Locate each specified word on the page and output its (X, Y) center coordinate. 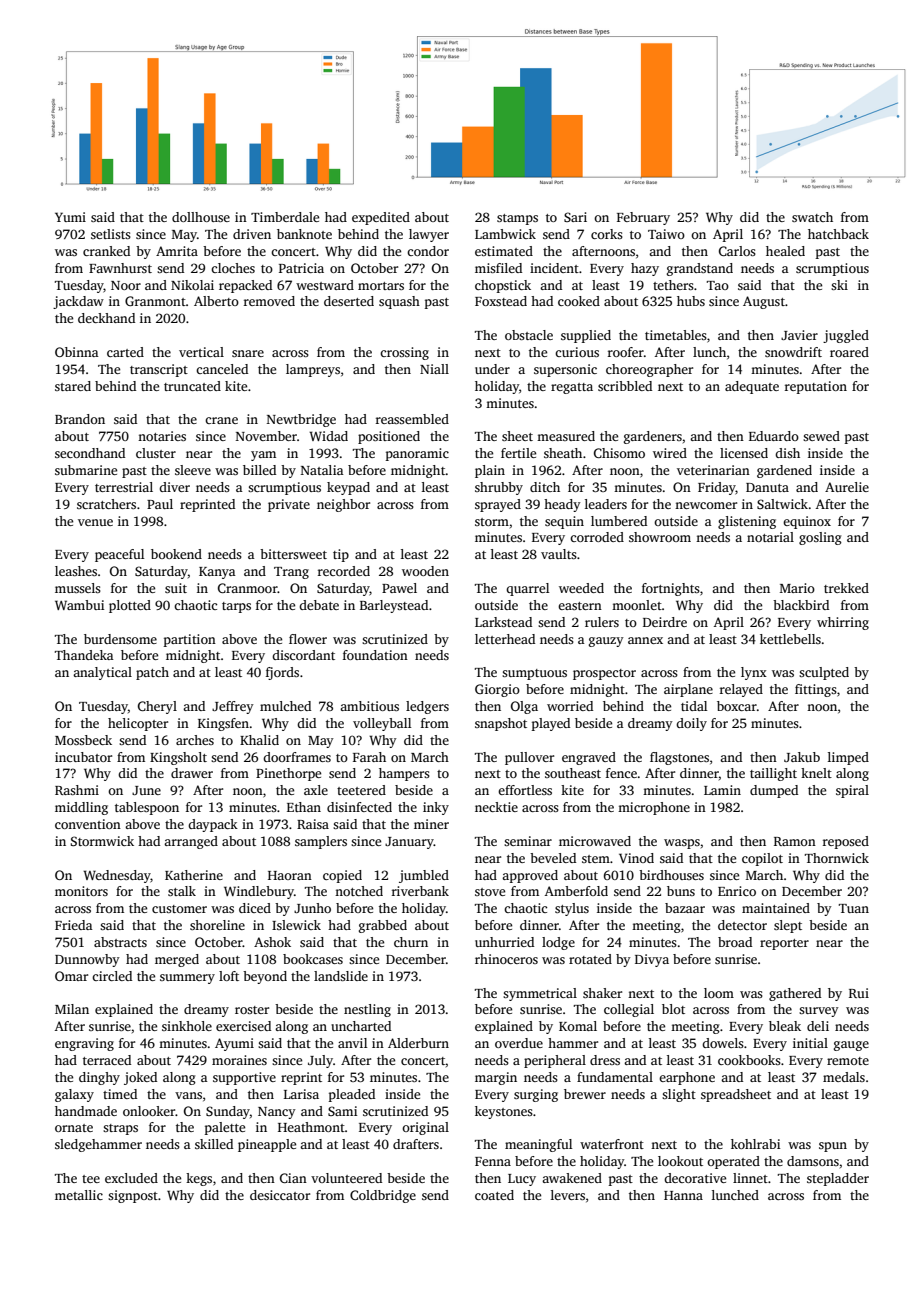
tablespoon (147, 808)
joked (140, 1078)
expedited (381, 218)
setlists (111, 234)
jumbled (424, 876)
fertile (518, 453)
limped (848, 758)
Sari (575, 217)
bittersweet (293, 554)
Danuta (767, 487)
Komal (578, 1026)
